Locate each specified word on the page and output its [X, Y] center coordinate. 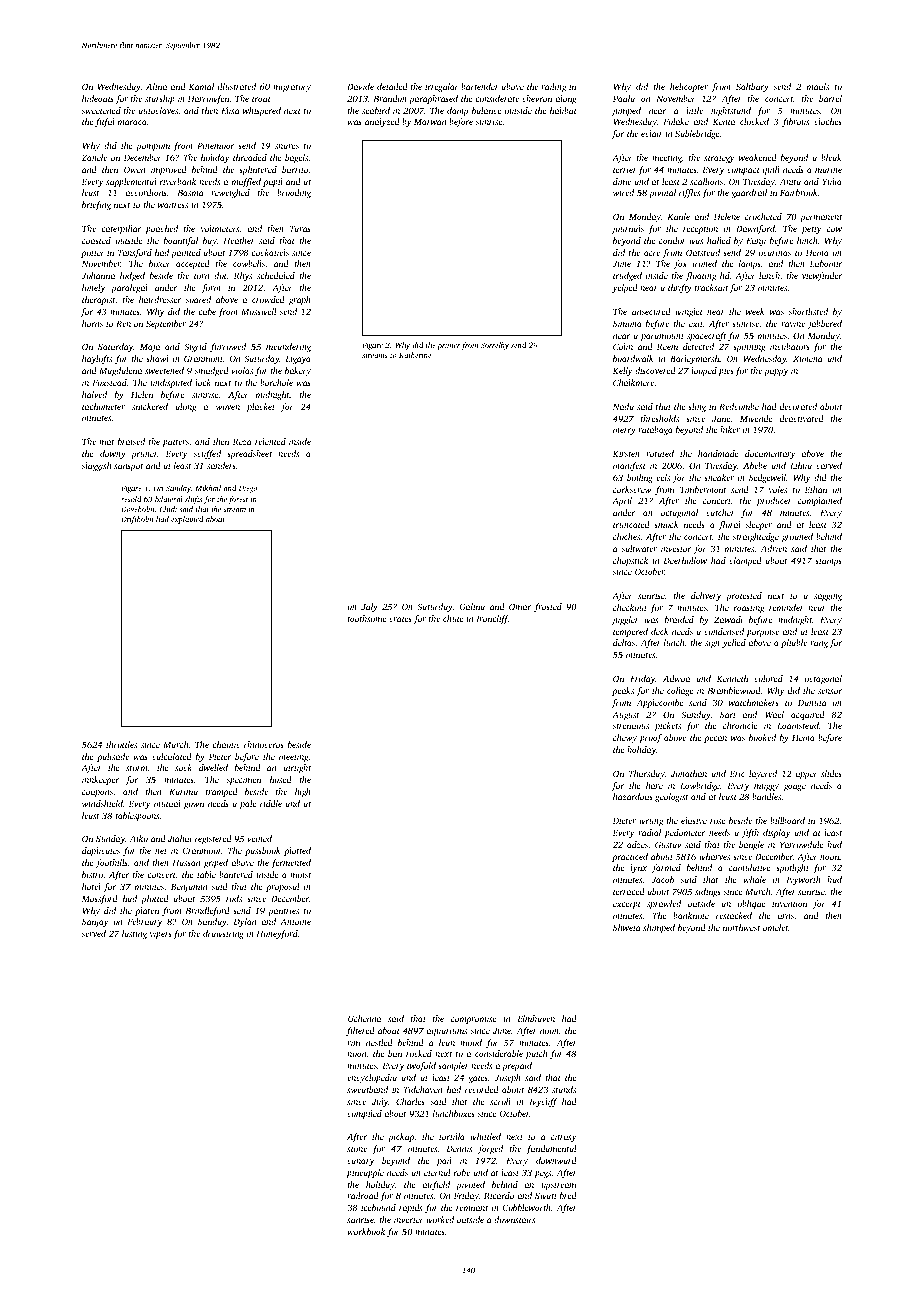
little [694, 110]
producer [774, 501]
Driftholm [137, 520]
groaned [797, 537]
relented [270, 441]
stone [357, 1149]
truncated [631, 524]
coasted [96, 240]
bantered [236, 874]
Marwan [430, 121]
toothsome [367, 618]
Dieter [624, 820]
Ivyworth [803, 880]
